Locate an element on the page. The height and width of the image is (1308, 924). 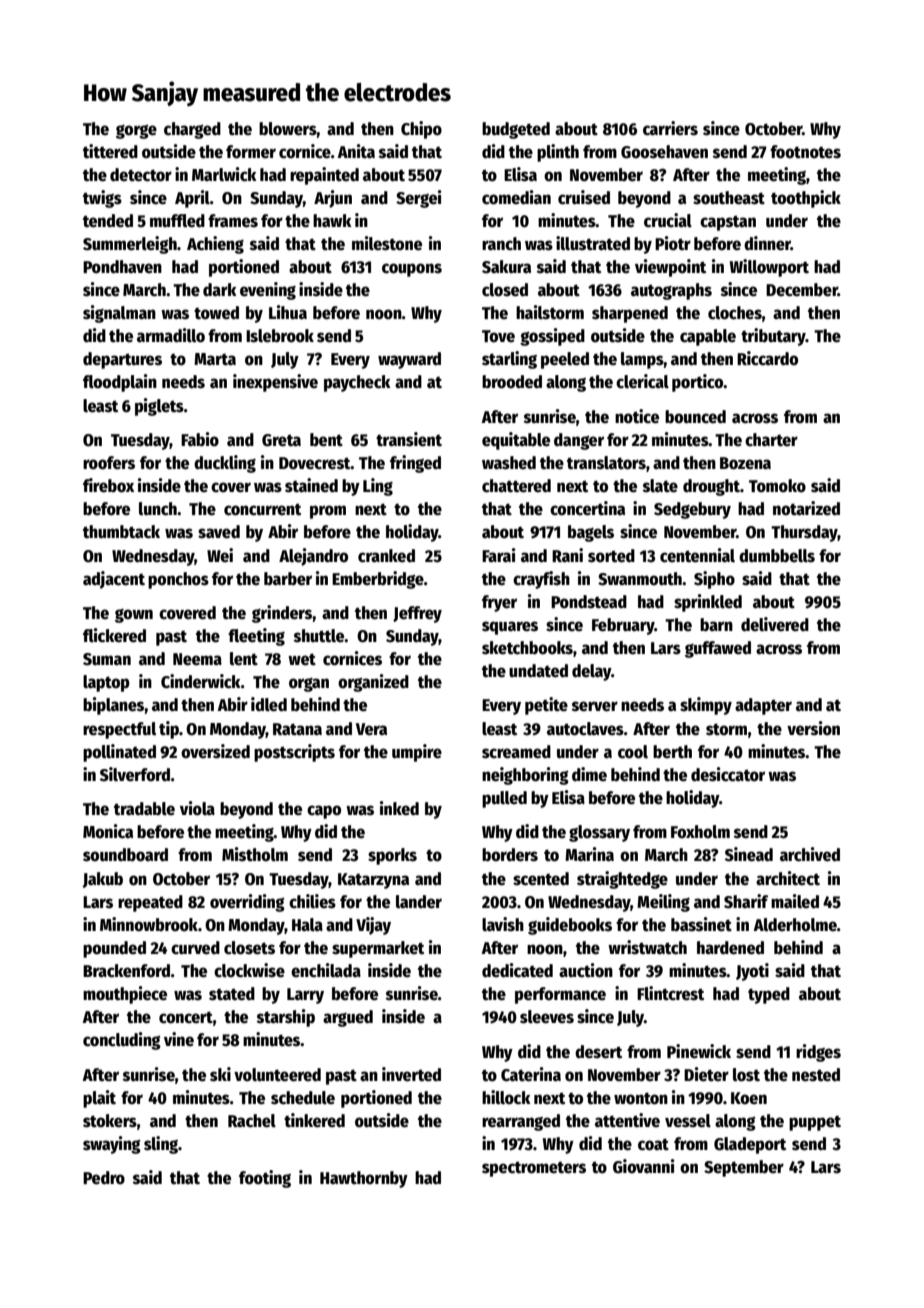
neighboring is located at coordinates (525, 776).
